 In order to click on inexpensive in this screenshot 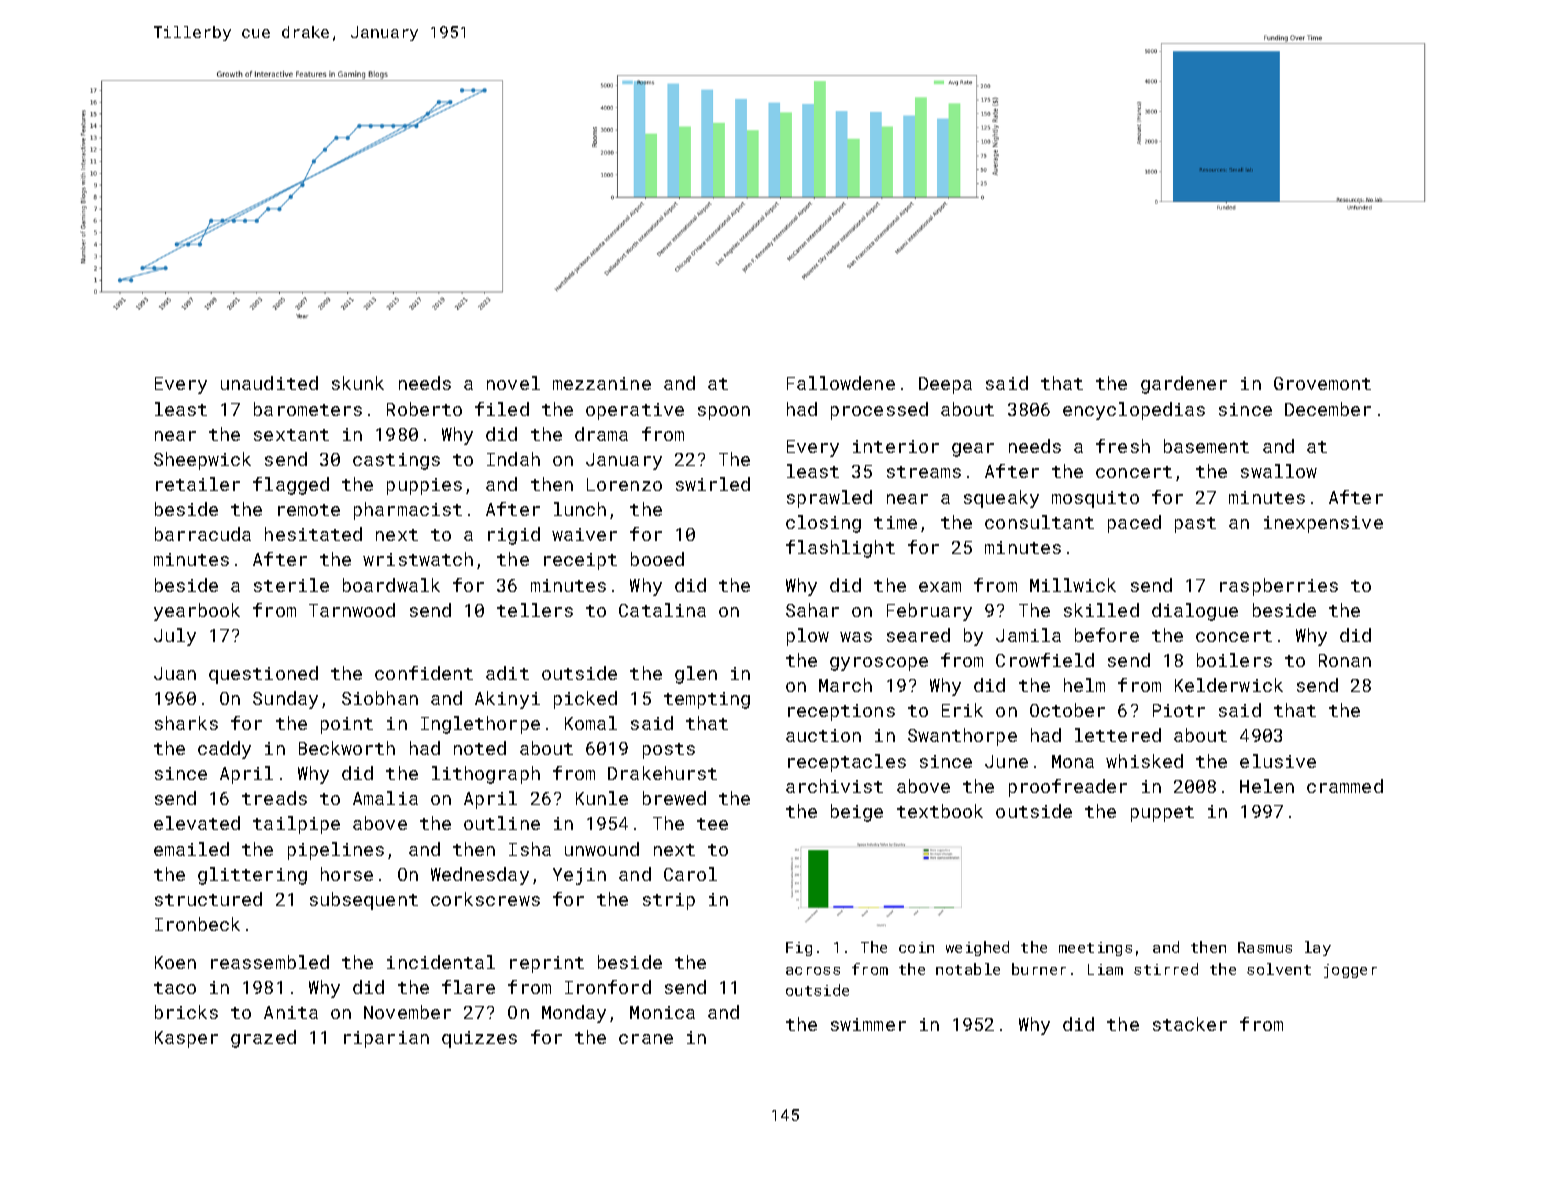, I will do `click(1323, 524)`.
